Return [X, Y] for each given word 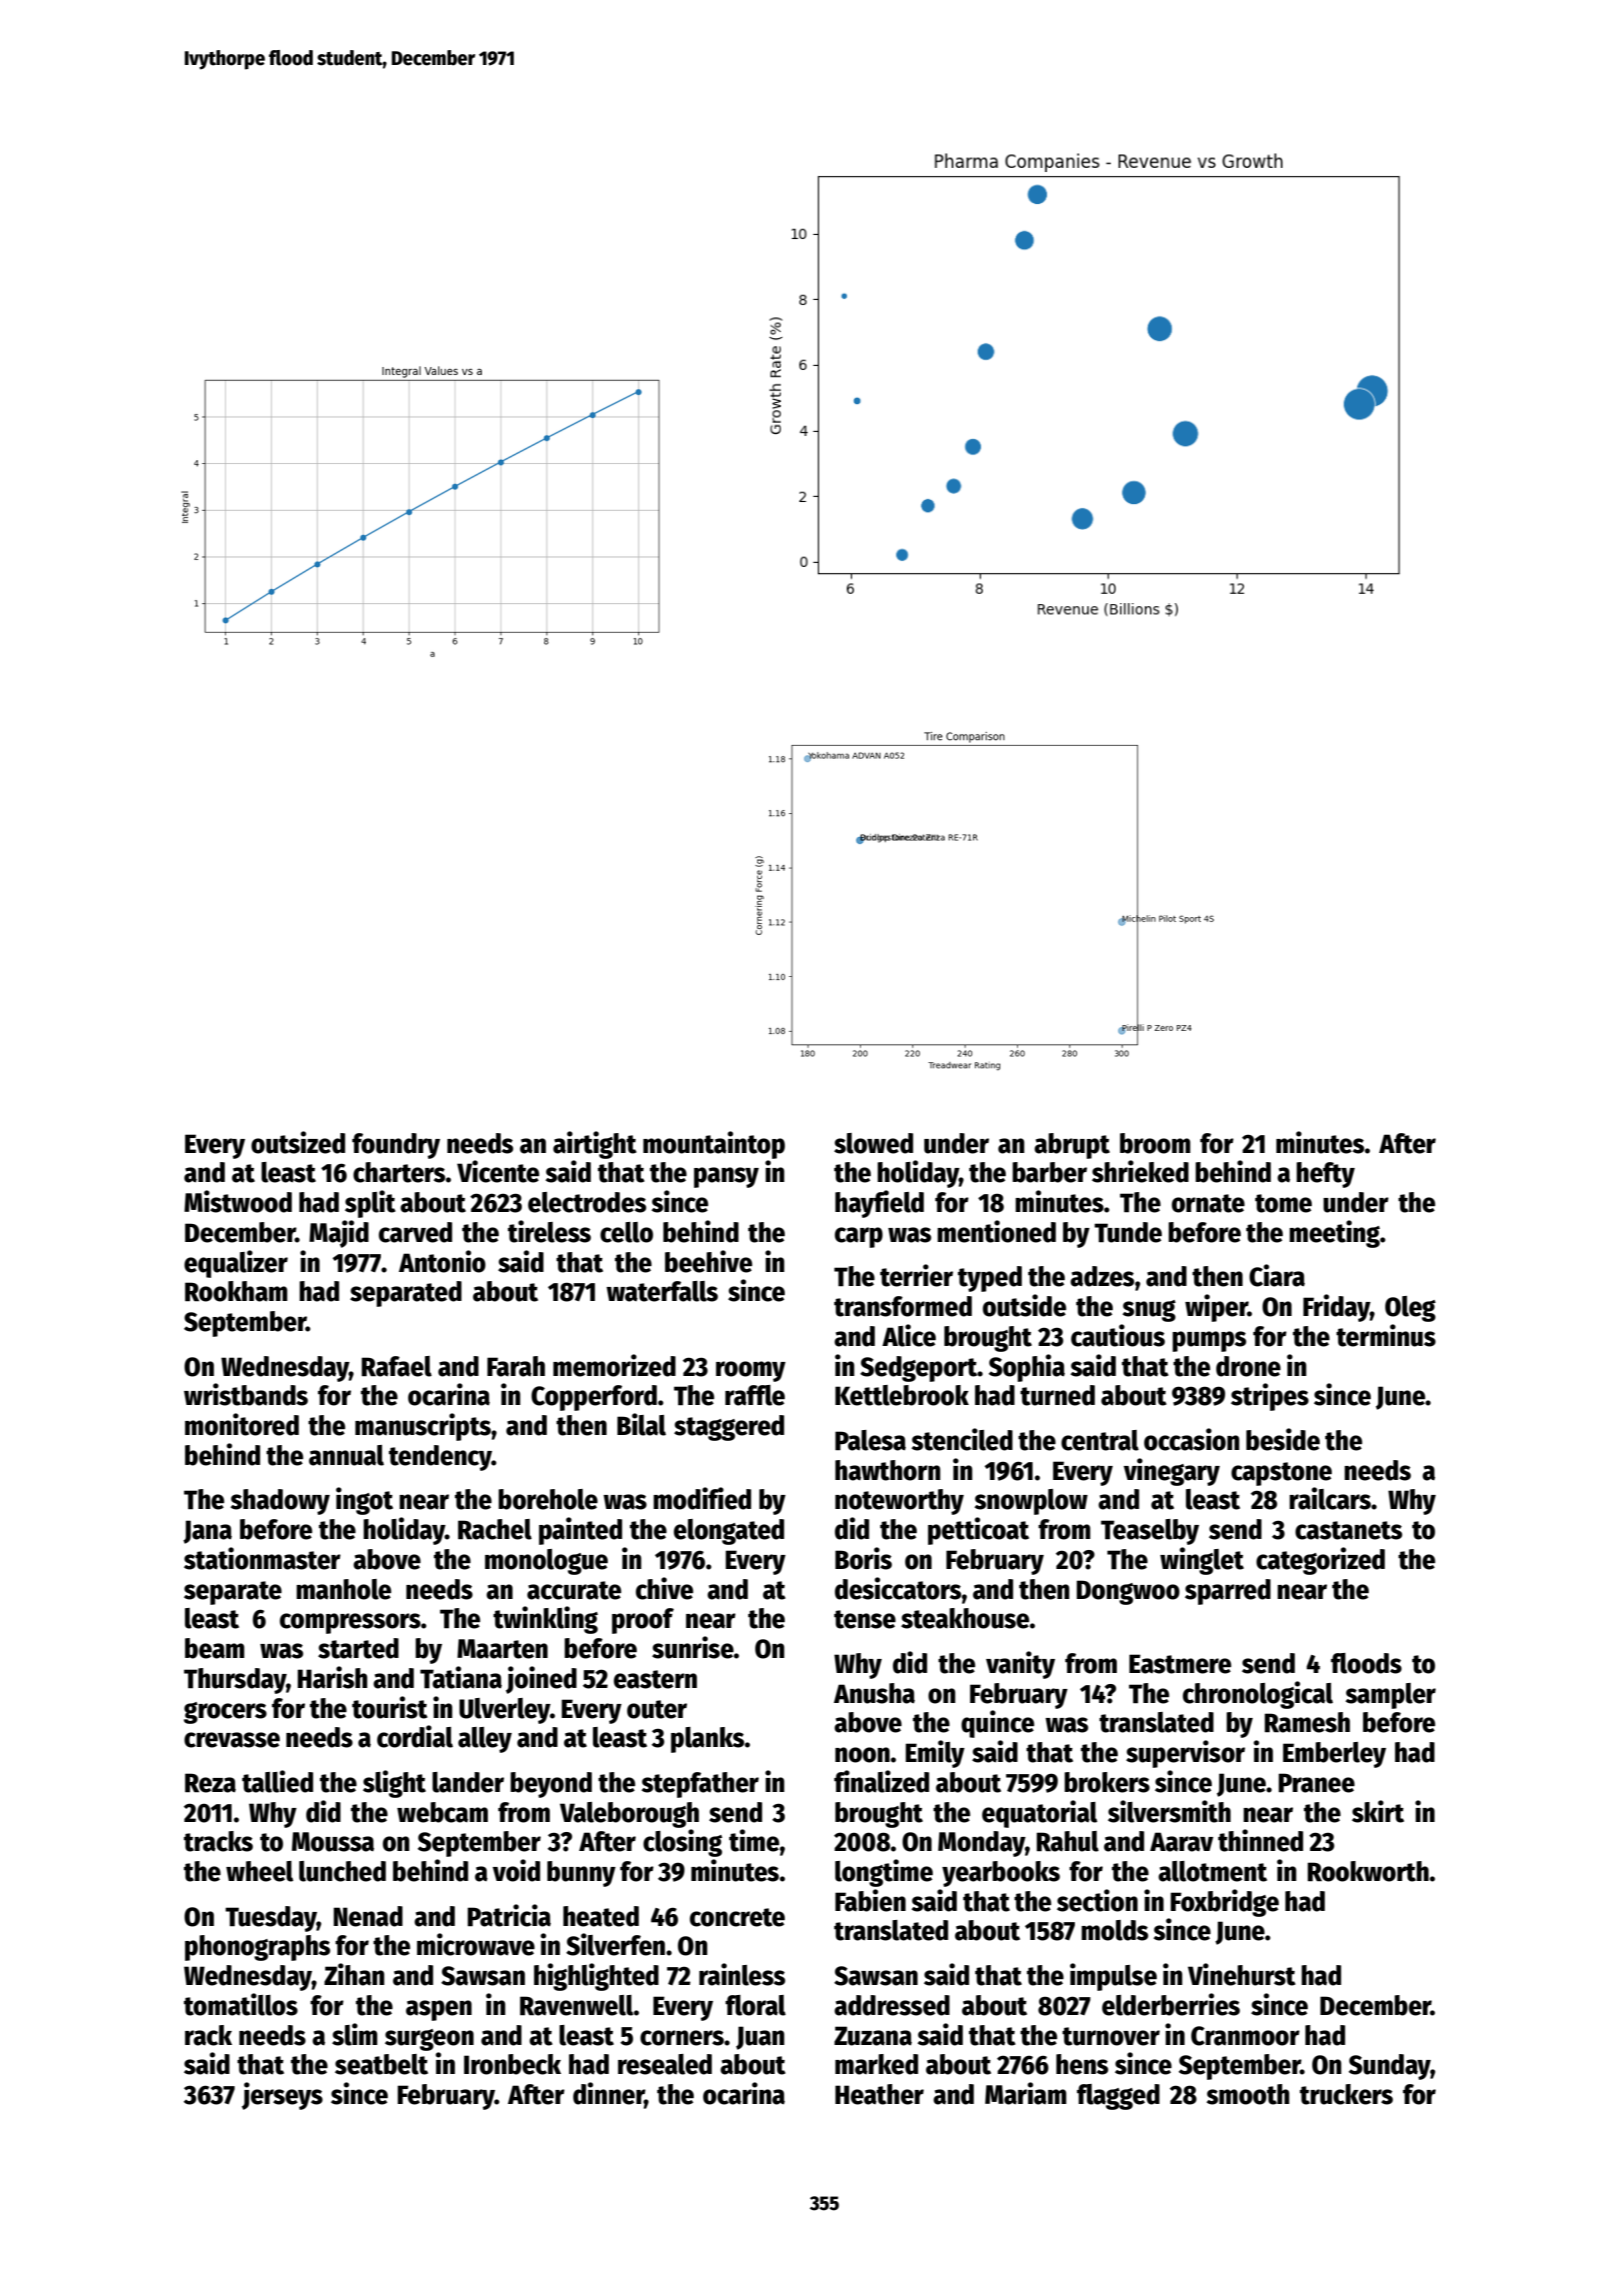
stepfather [700, 1785]
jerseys [282, 2096]
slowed [873, 1143]
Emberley [1334, 1755]
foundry [396, 1146]
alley [485, 1740]
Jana [207, 1532]
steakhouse [965, 1618]
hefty [1325, 1175]
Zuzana [873, 2036]
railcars [1330, 1498]
